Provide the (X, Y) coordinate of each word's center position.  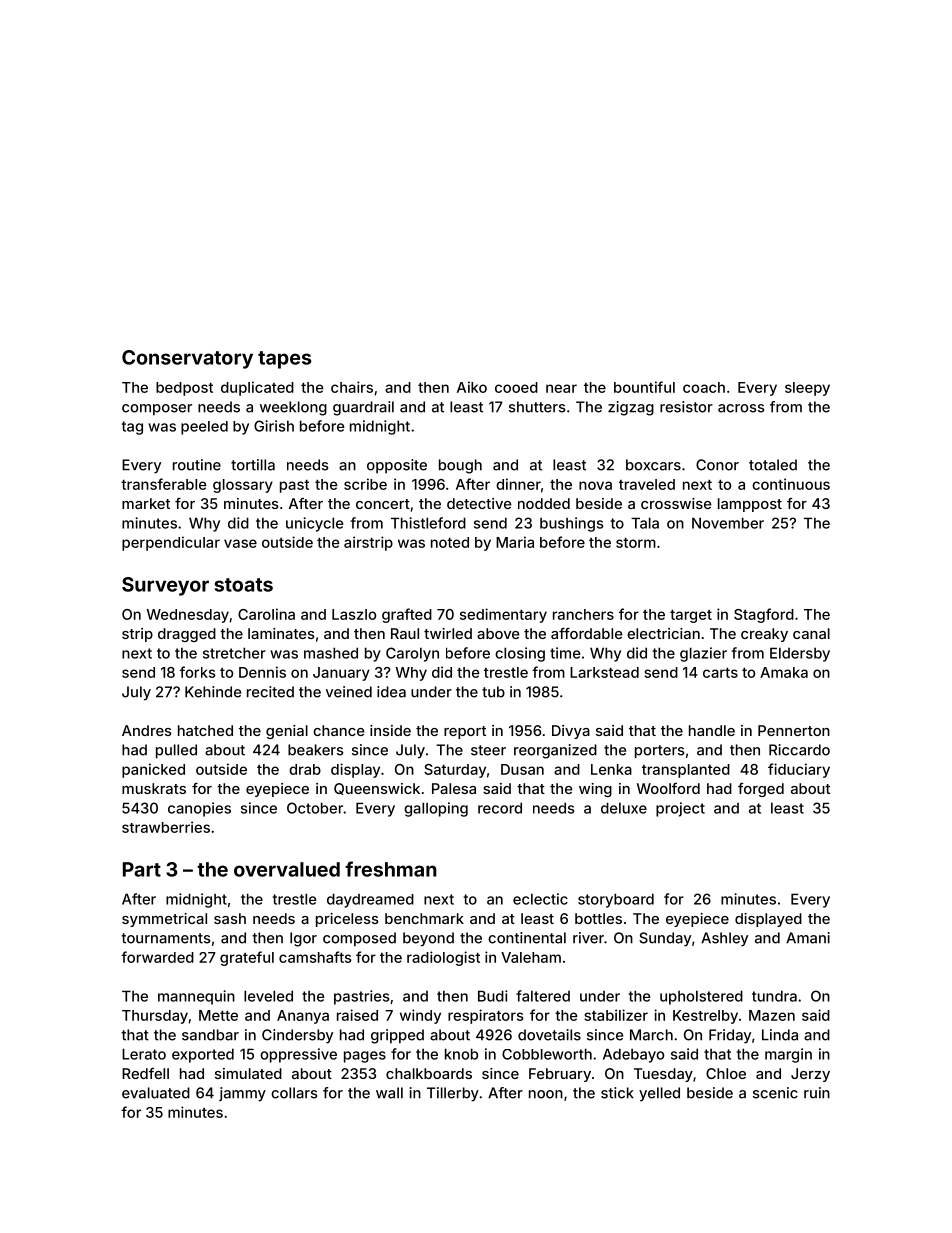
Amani (808, 938)
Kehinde (213, 692)
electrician (663, 633)
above (498, 633)
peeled (204, 428)
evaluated (156, 1093)
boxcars (653, 465)
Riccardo (799, 750)
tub (493, 692)
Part (142, 869)
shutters (537, 407)
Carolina (266, 614)
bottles (598, 918)
